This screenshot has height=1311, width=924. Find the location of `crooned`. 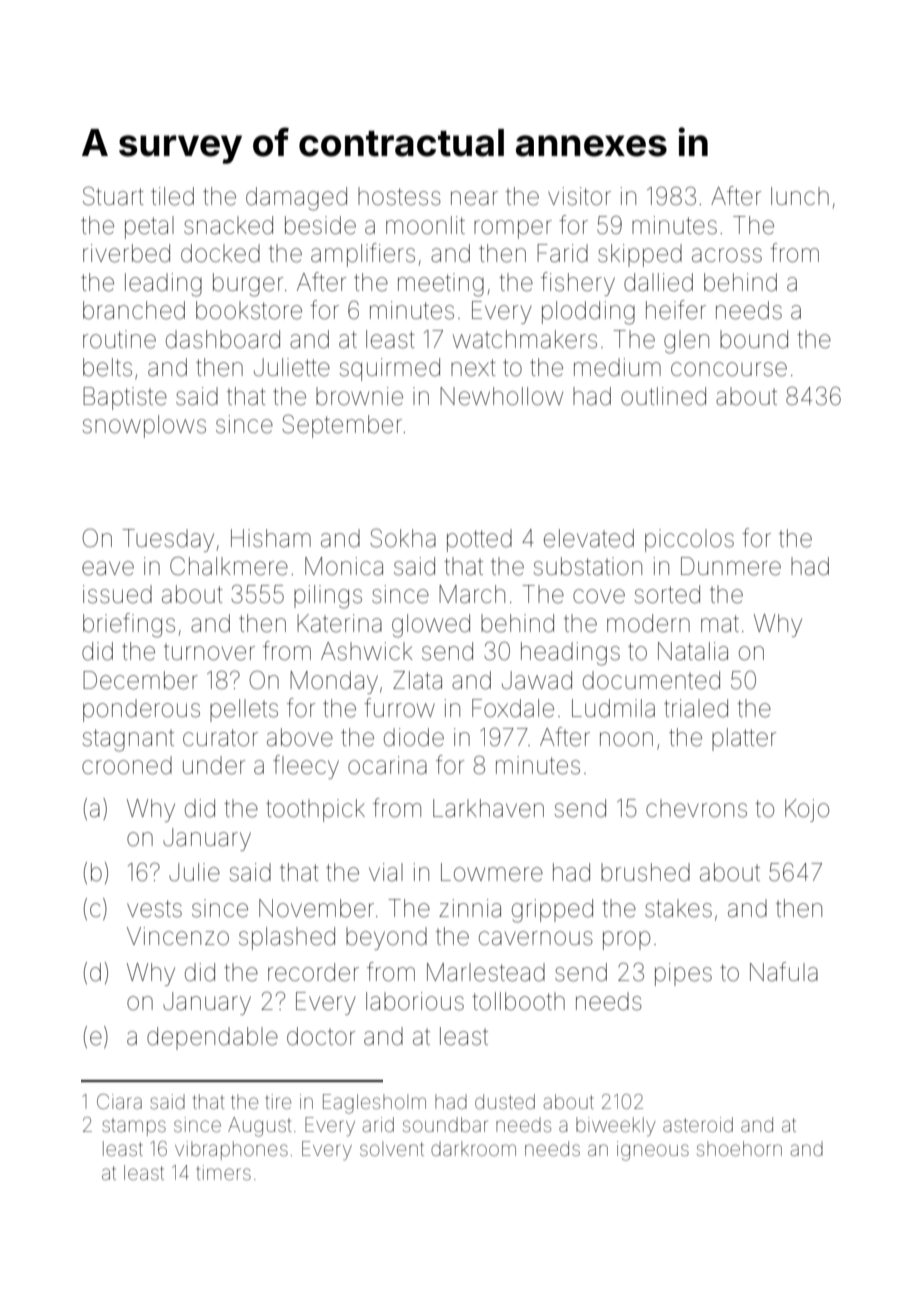

crooned is located at coordinates (127, 765).
